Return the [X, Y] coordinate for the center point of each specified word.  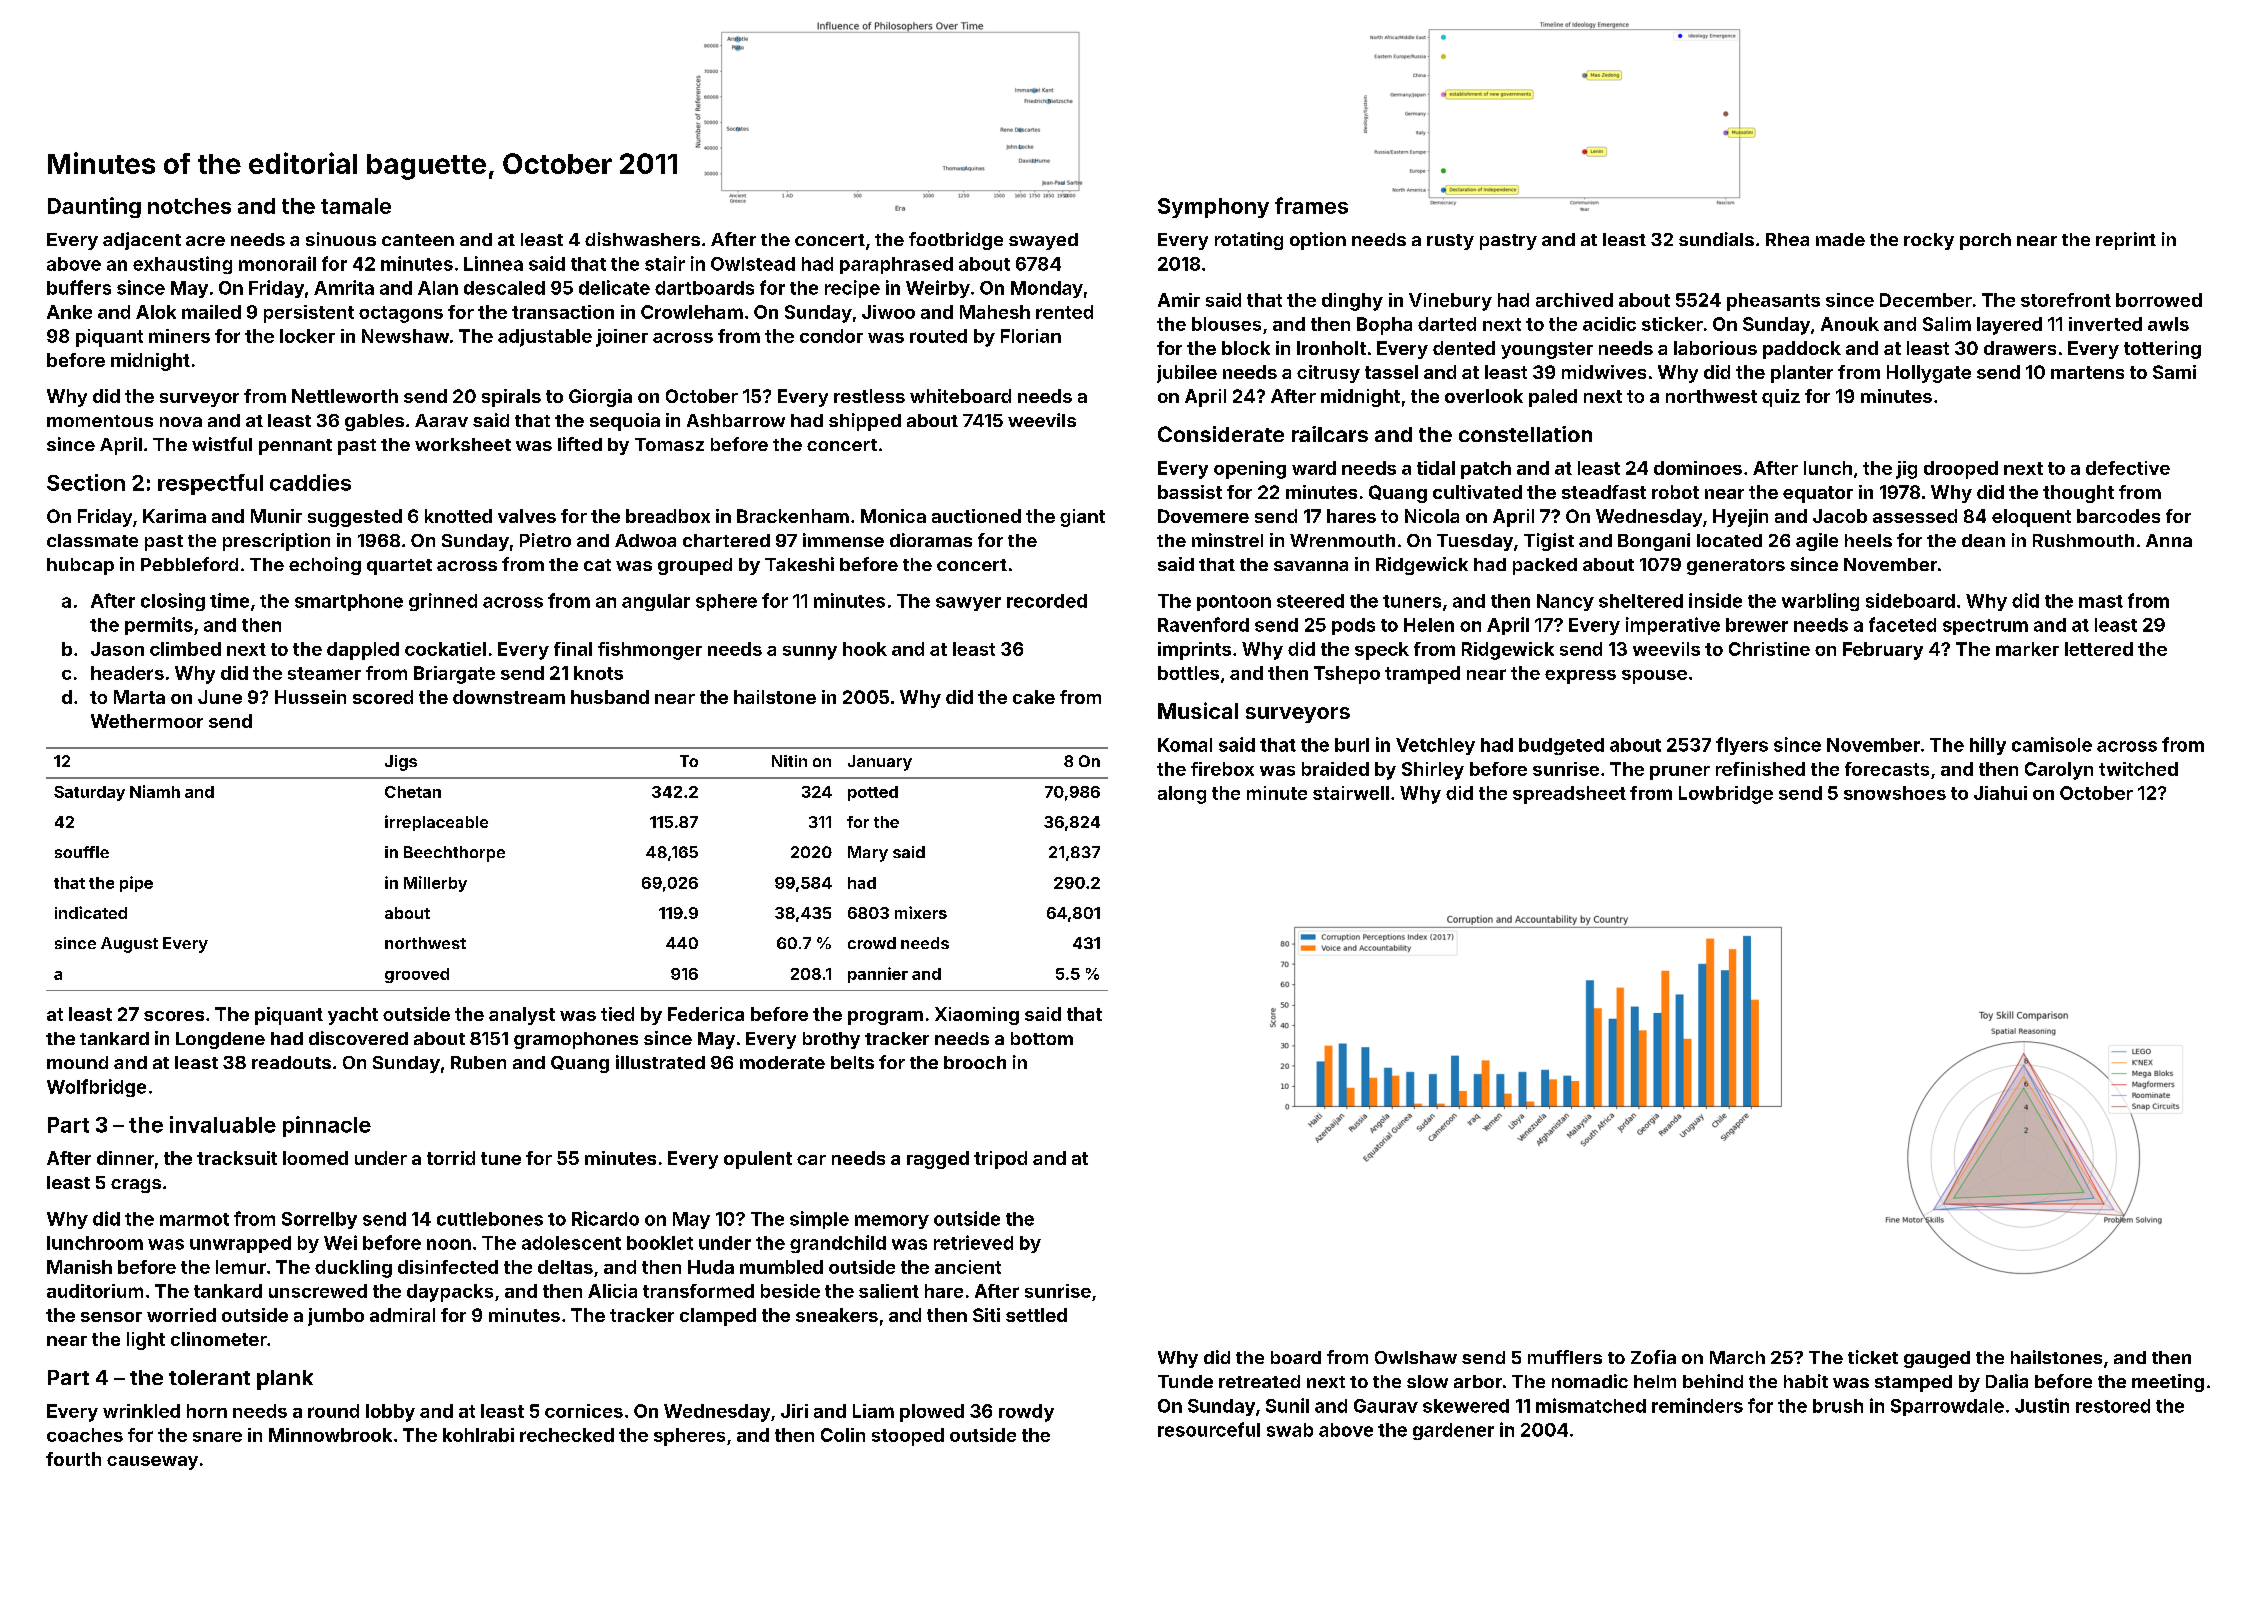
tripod [1000, 1160]
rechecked [567, 1435]
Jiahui [2000, 793]
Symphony [1213, 208]
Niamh [155, 791]
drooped [1961, 470]
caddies [310, 482]
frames [1311, 205]
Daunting [94, 207]
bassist [1190, 492]
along [1182, 795]
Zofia [1653, 1357]
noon [449, 1244]
